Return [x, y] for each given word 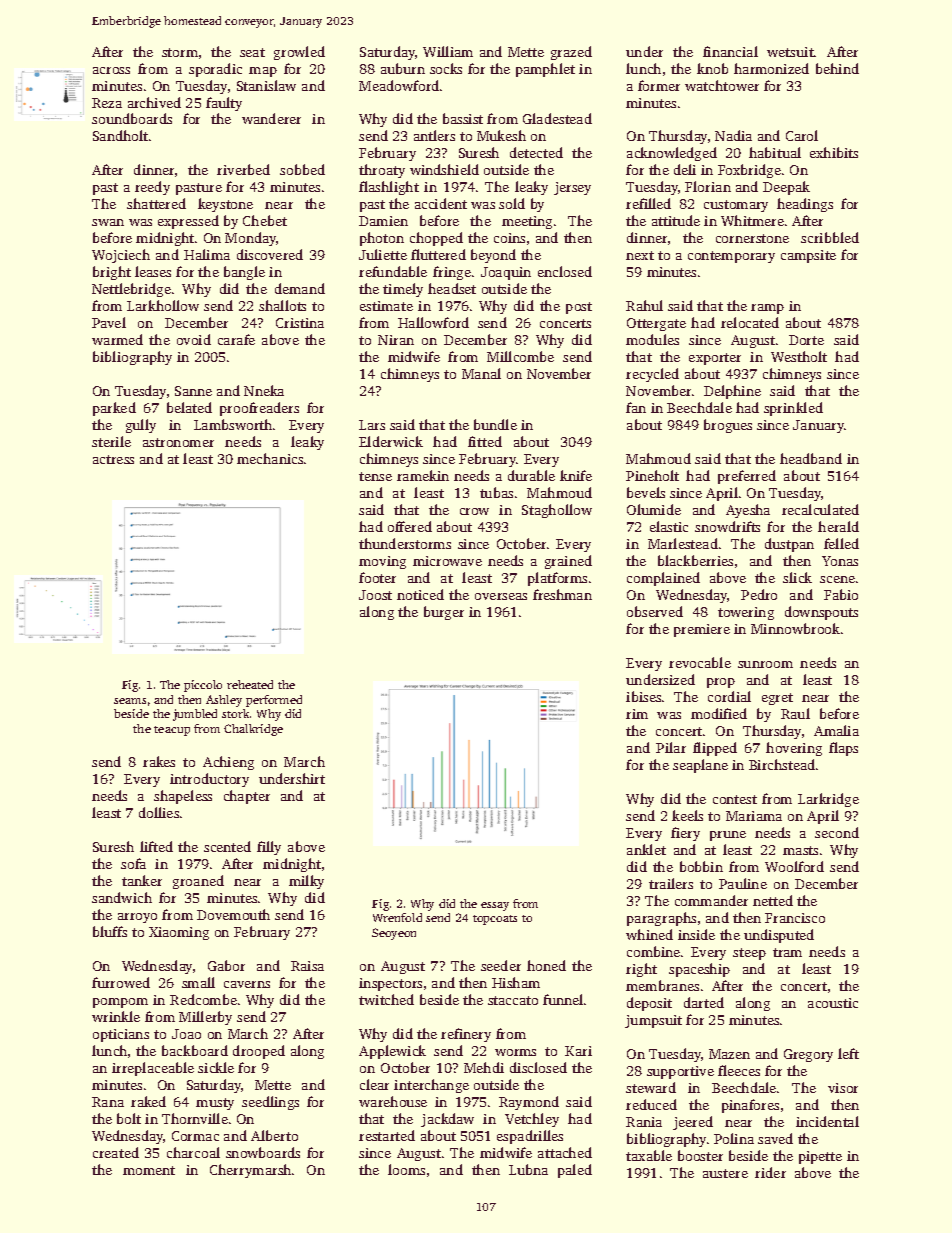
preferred [747, 477]
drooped [259, 1052]
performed [274, 701]
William [448, 51]
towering [746, 613]
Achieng [228, 763]
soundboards [132, 118]
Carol [802, 135]
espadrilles [530, 1137]
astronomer [178, 442]
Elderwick [391, 441]
